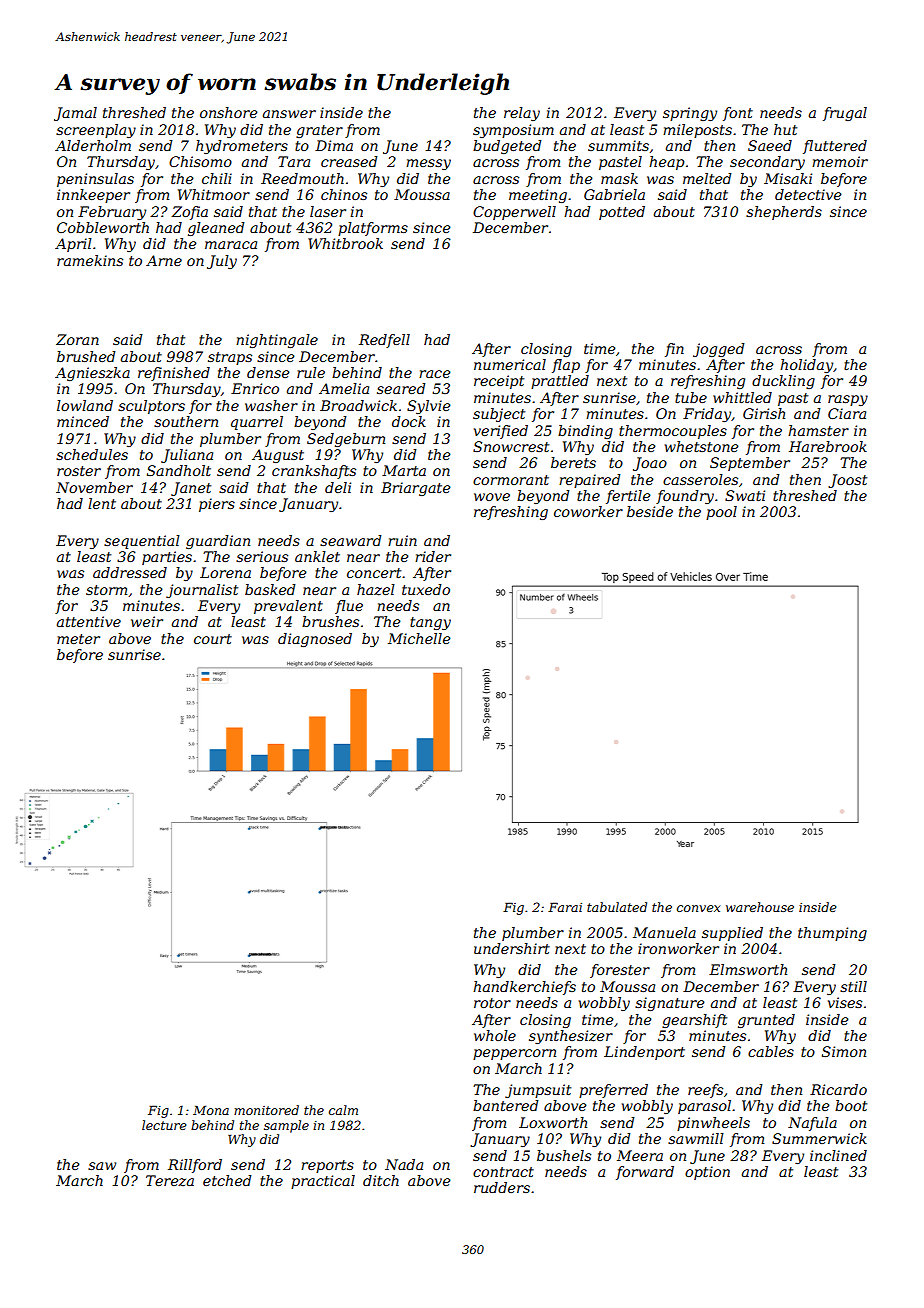 This screenshot has width=924, height=1308. I want to click on rudders, so click(502, 1187).
